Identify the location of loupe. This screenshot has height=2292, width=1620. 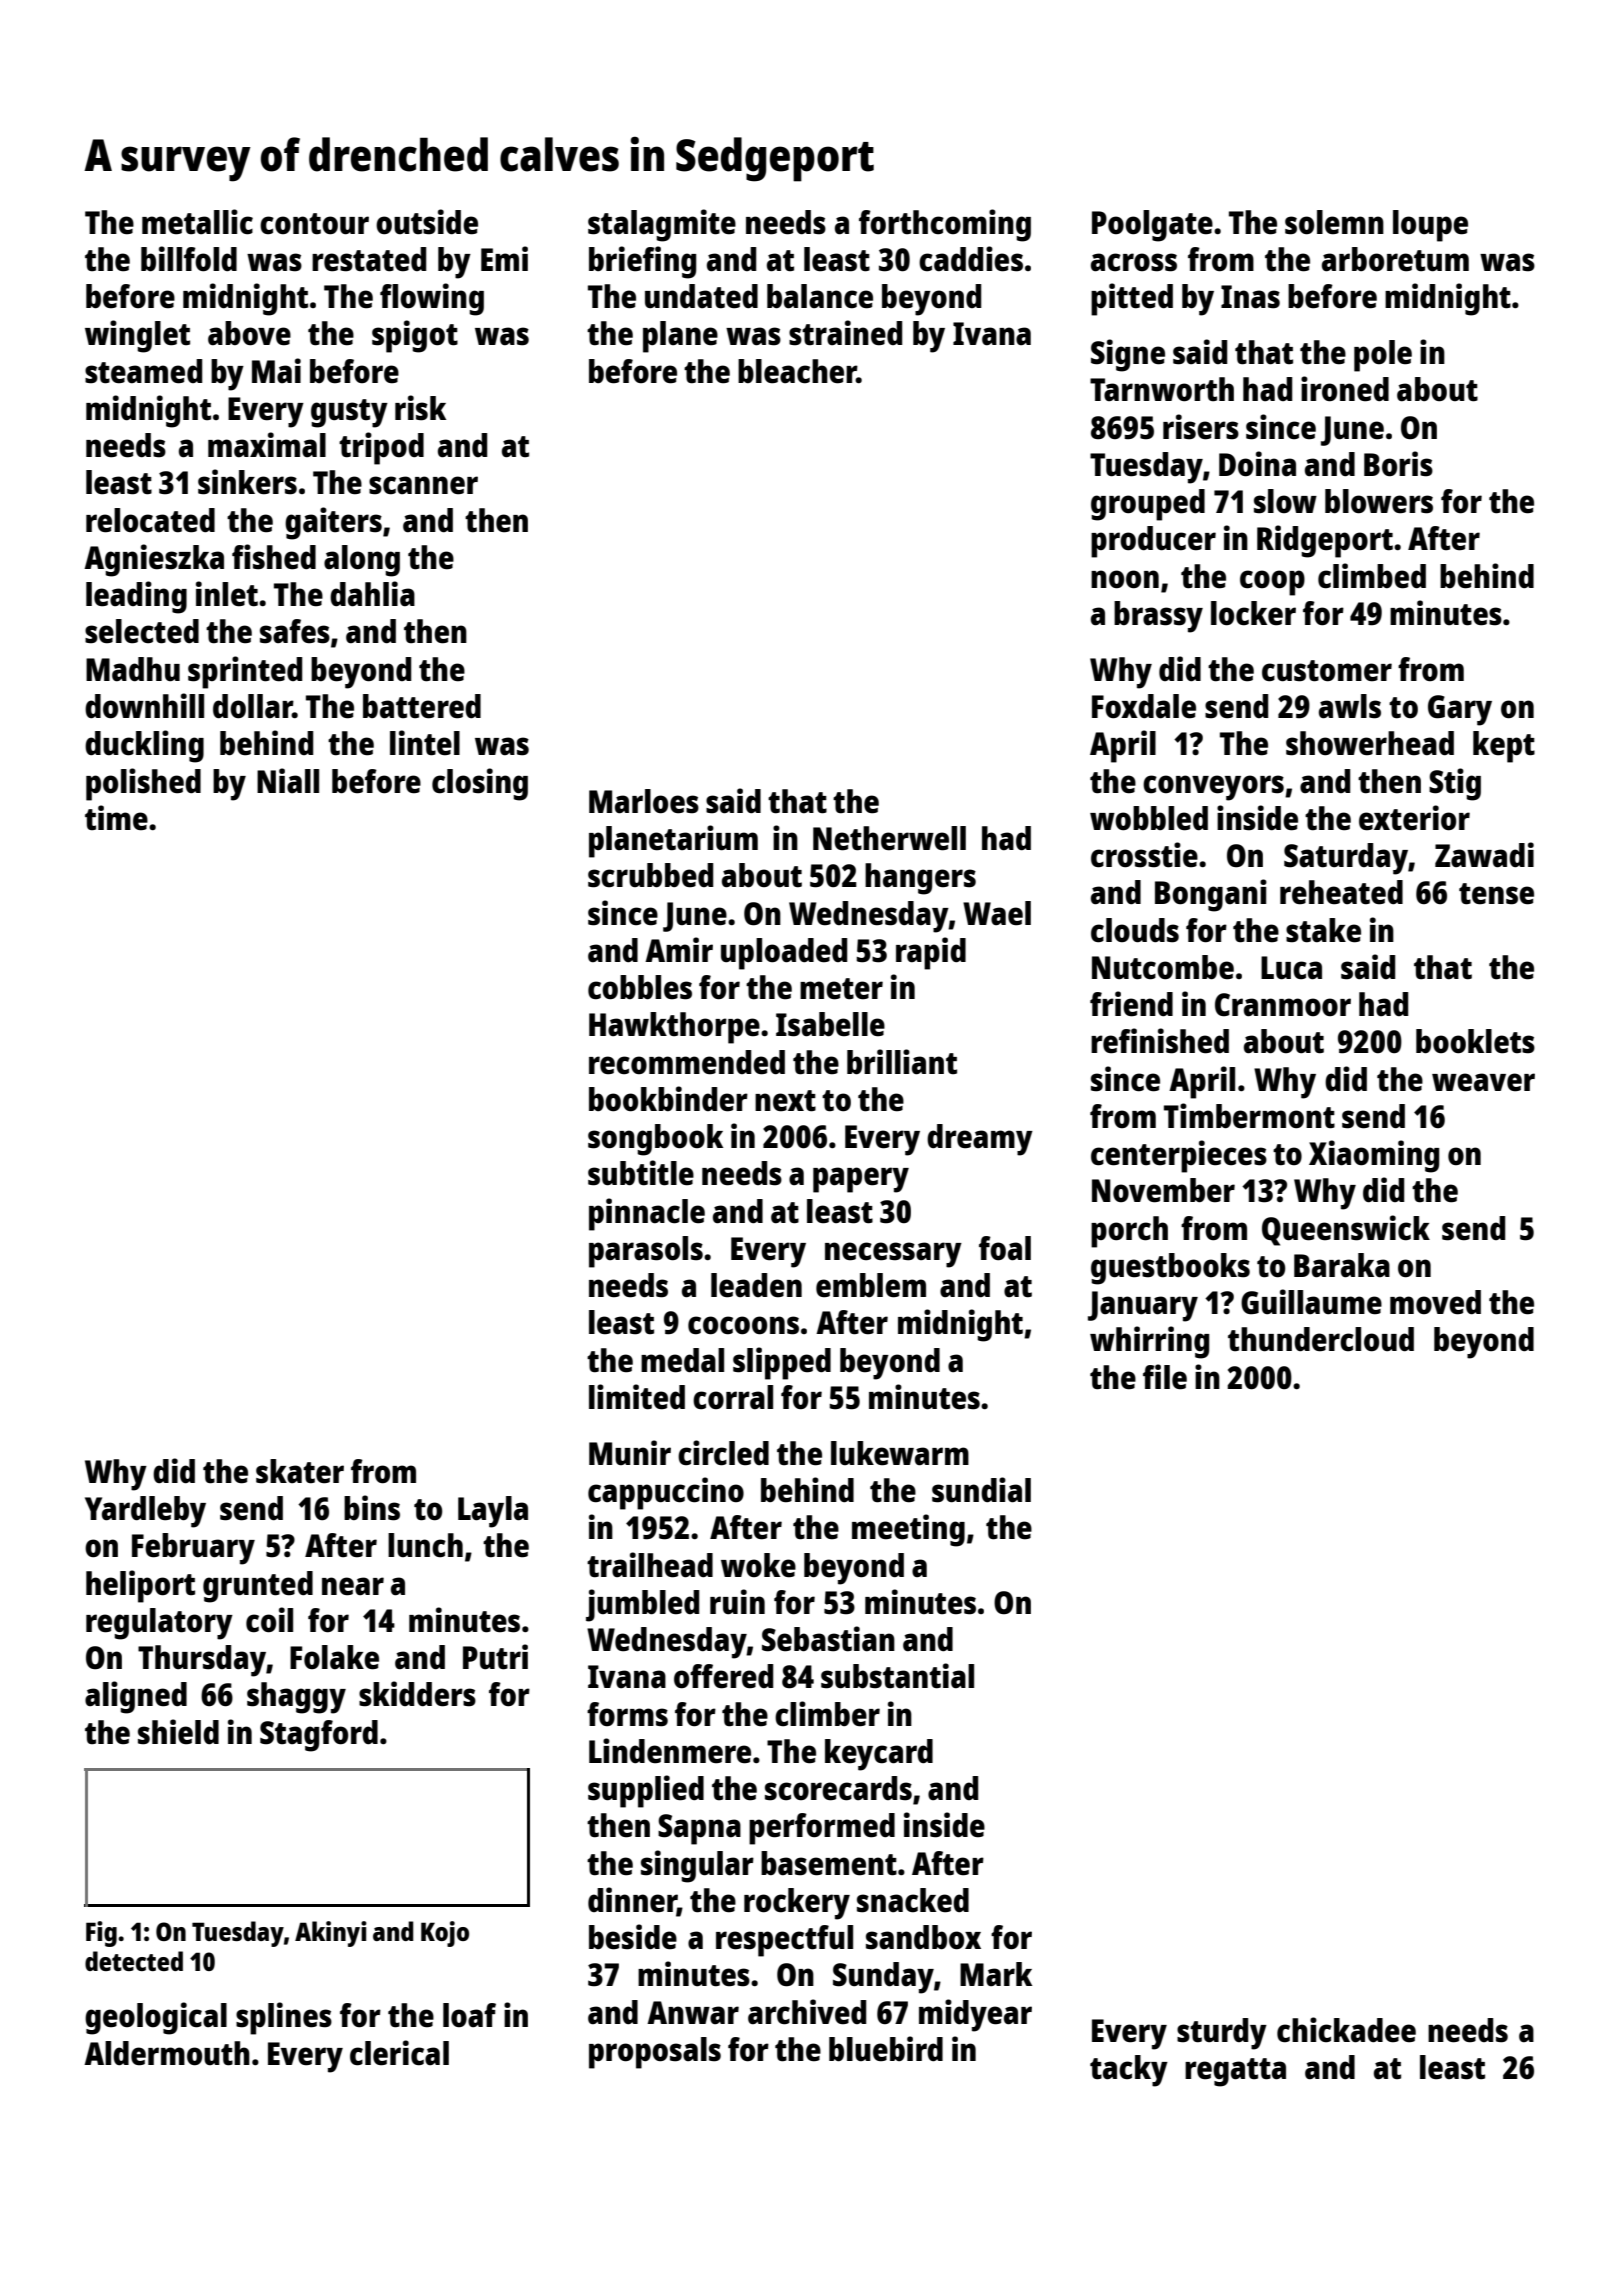
(1430, 226).
